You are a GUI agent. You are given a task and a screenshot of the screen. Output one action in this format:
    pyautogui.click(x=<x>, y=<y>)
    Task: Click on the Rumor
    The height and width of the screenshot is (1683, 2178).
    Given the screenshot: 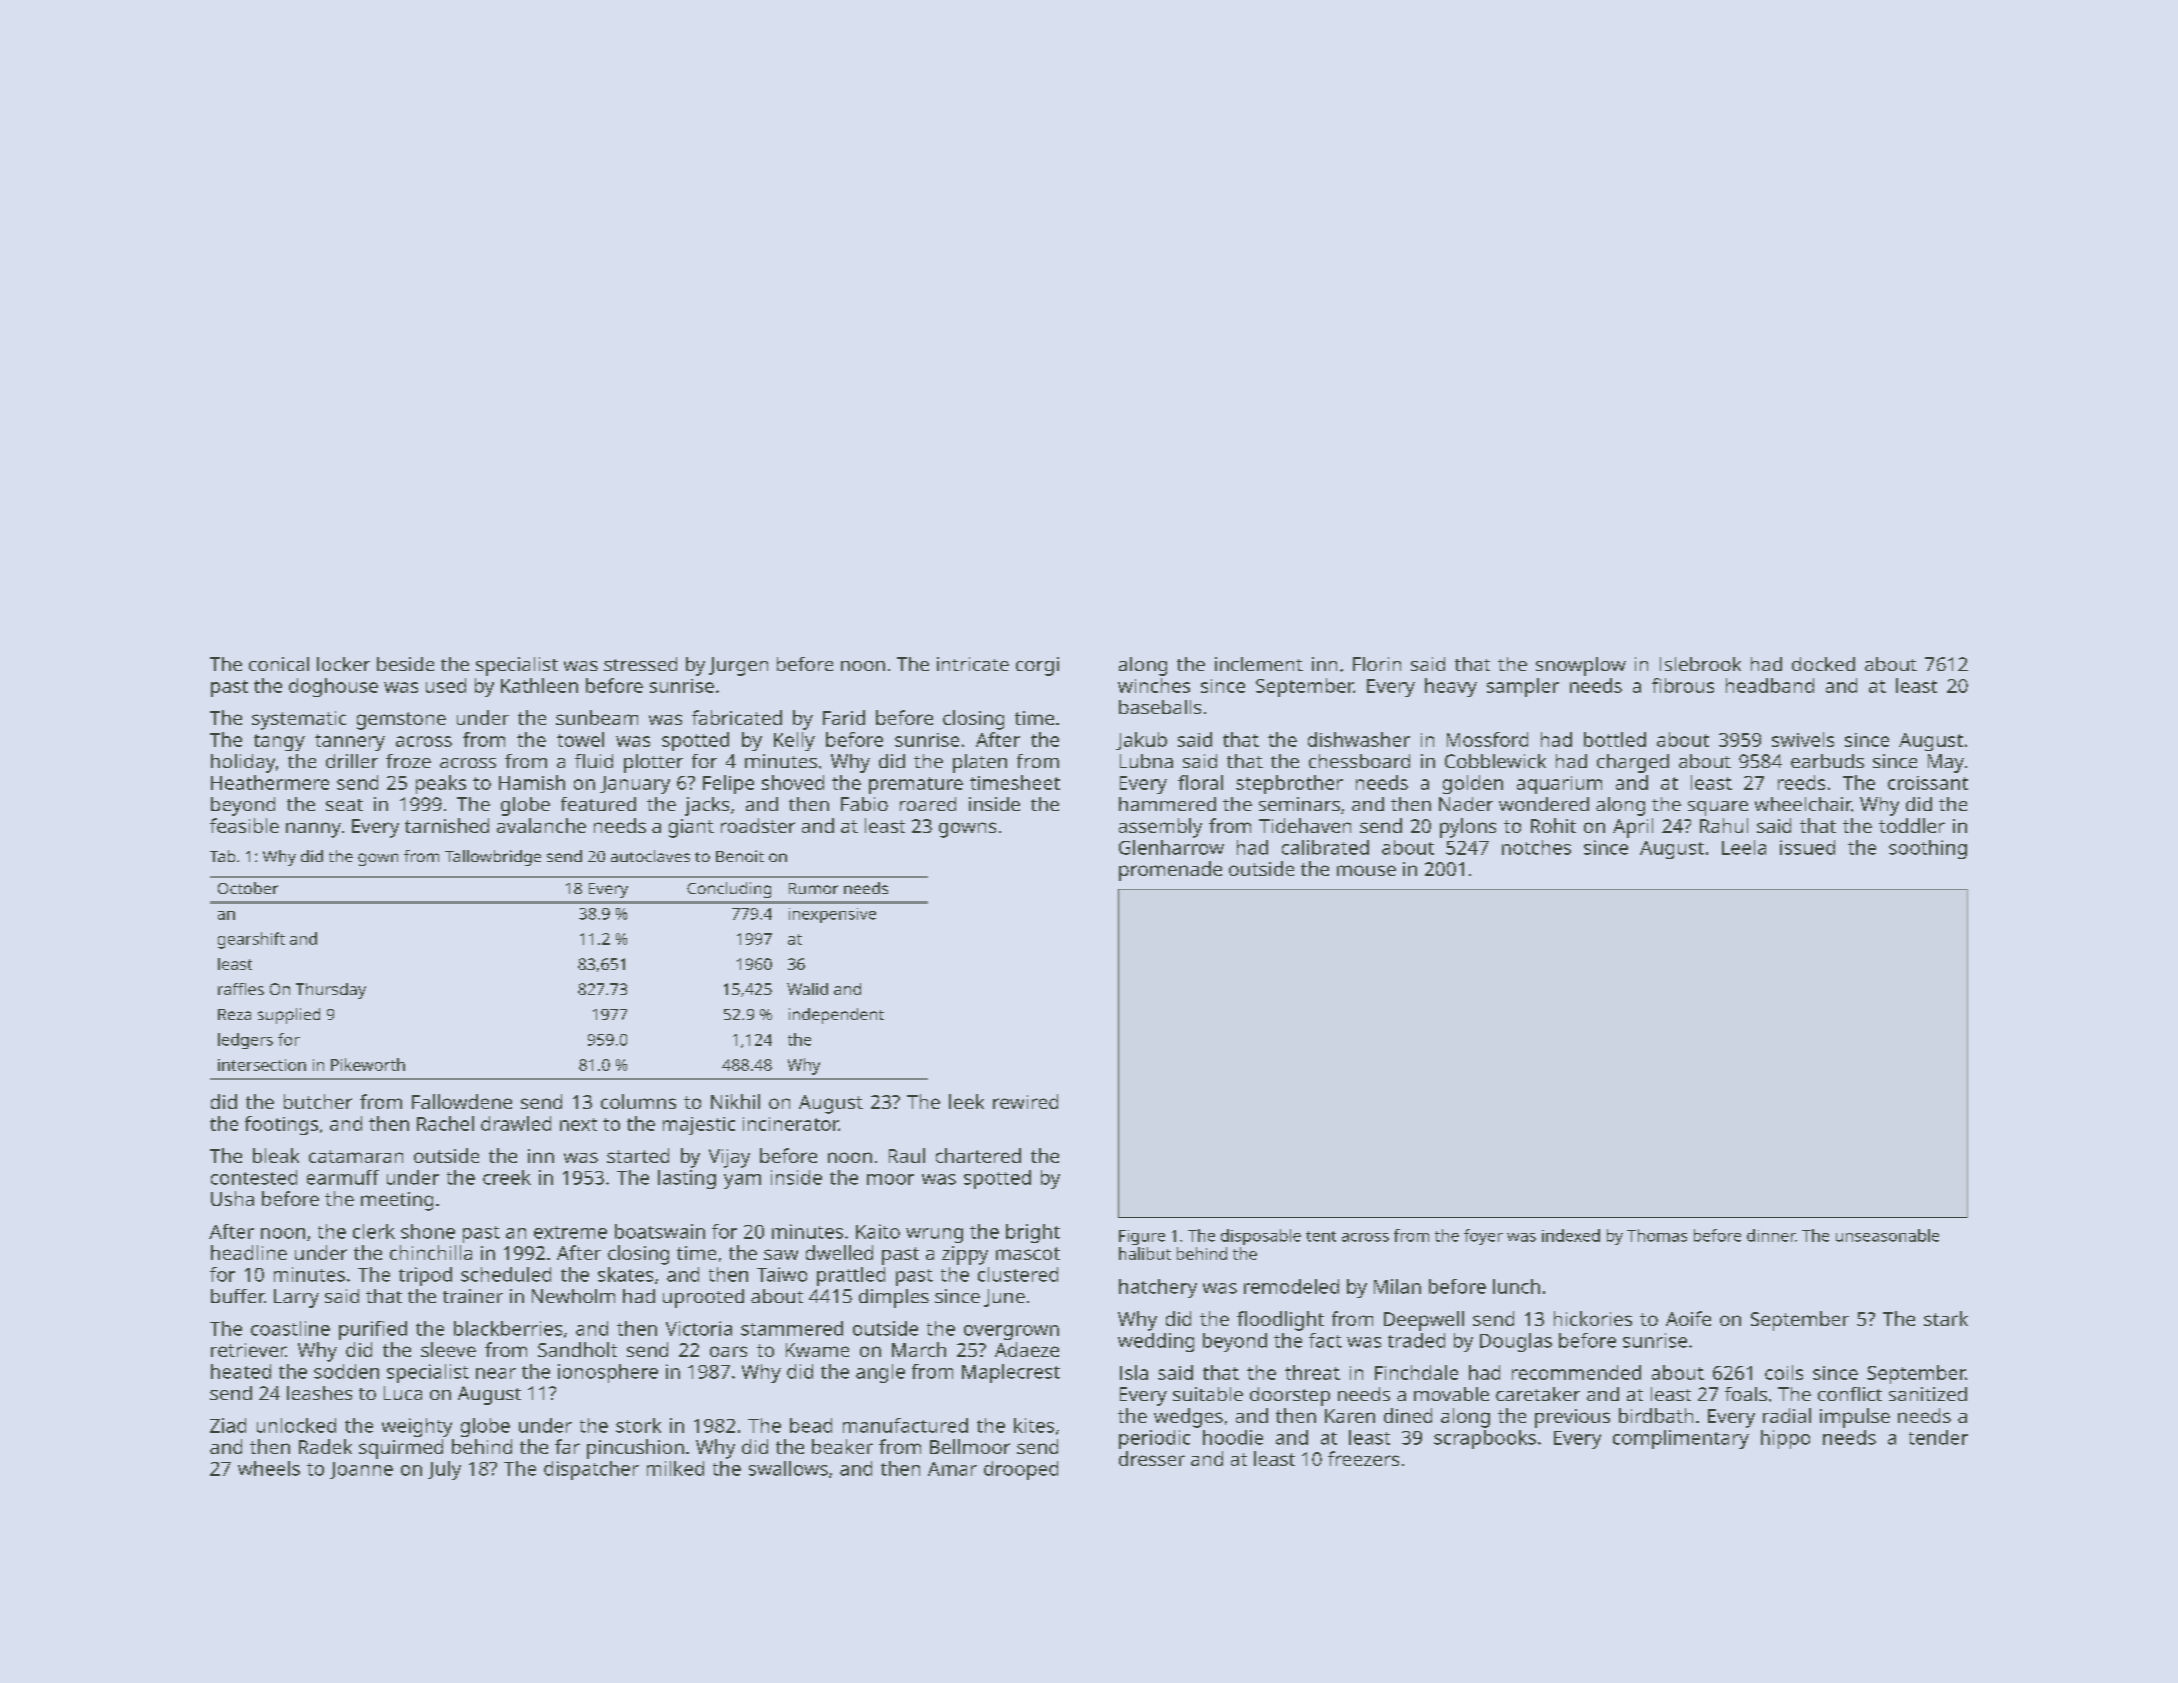 What is the action you would take?
    pyautogui.click(x=813, y=888)
